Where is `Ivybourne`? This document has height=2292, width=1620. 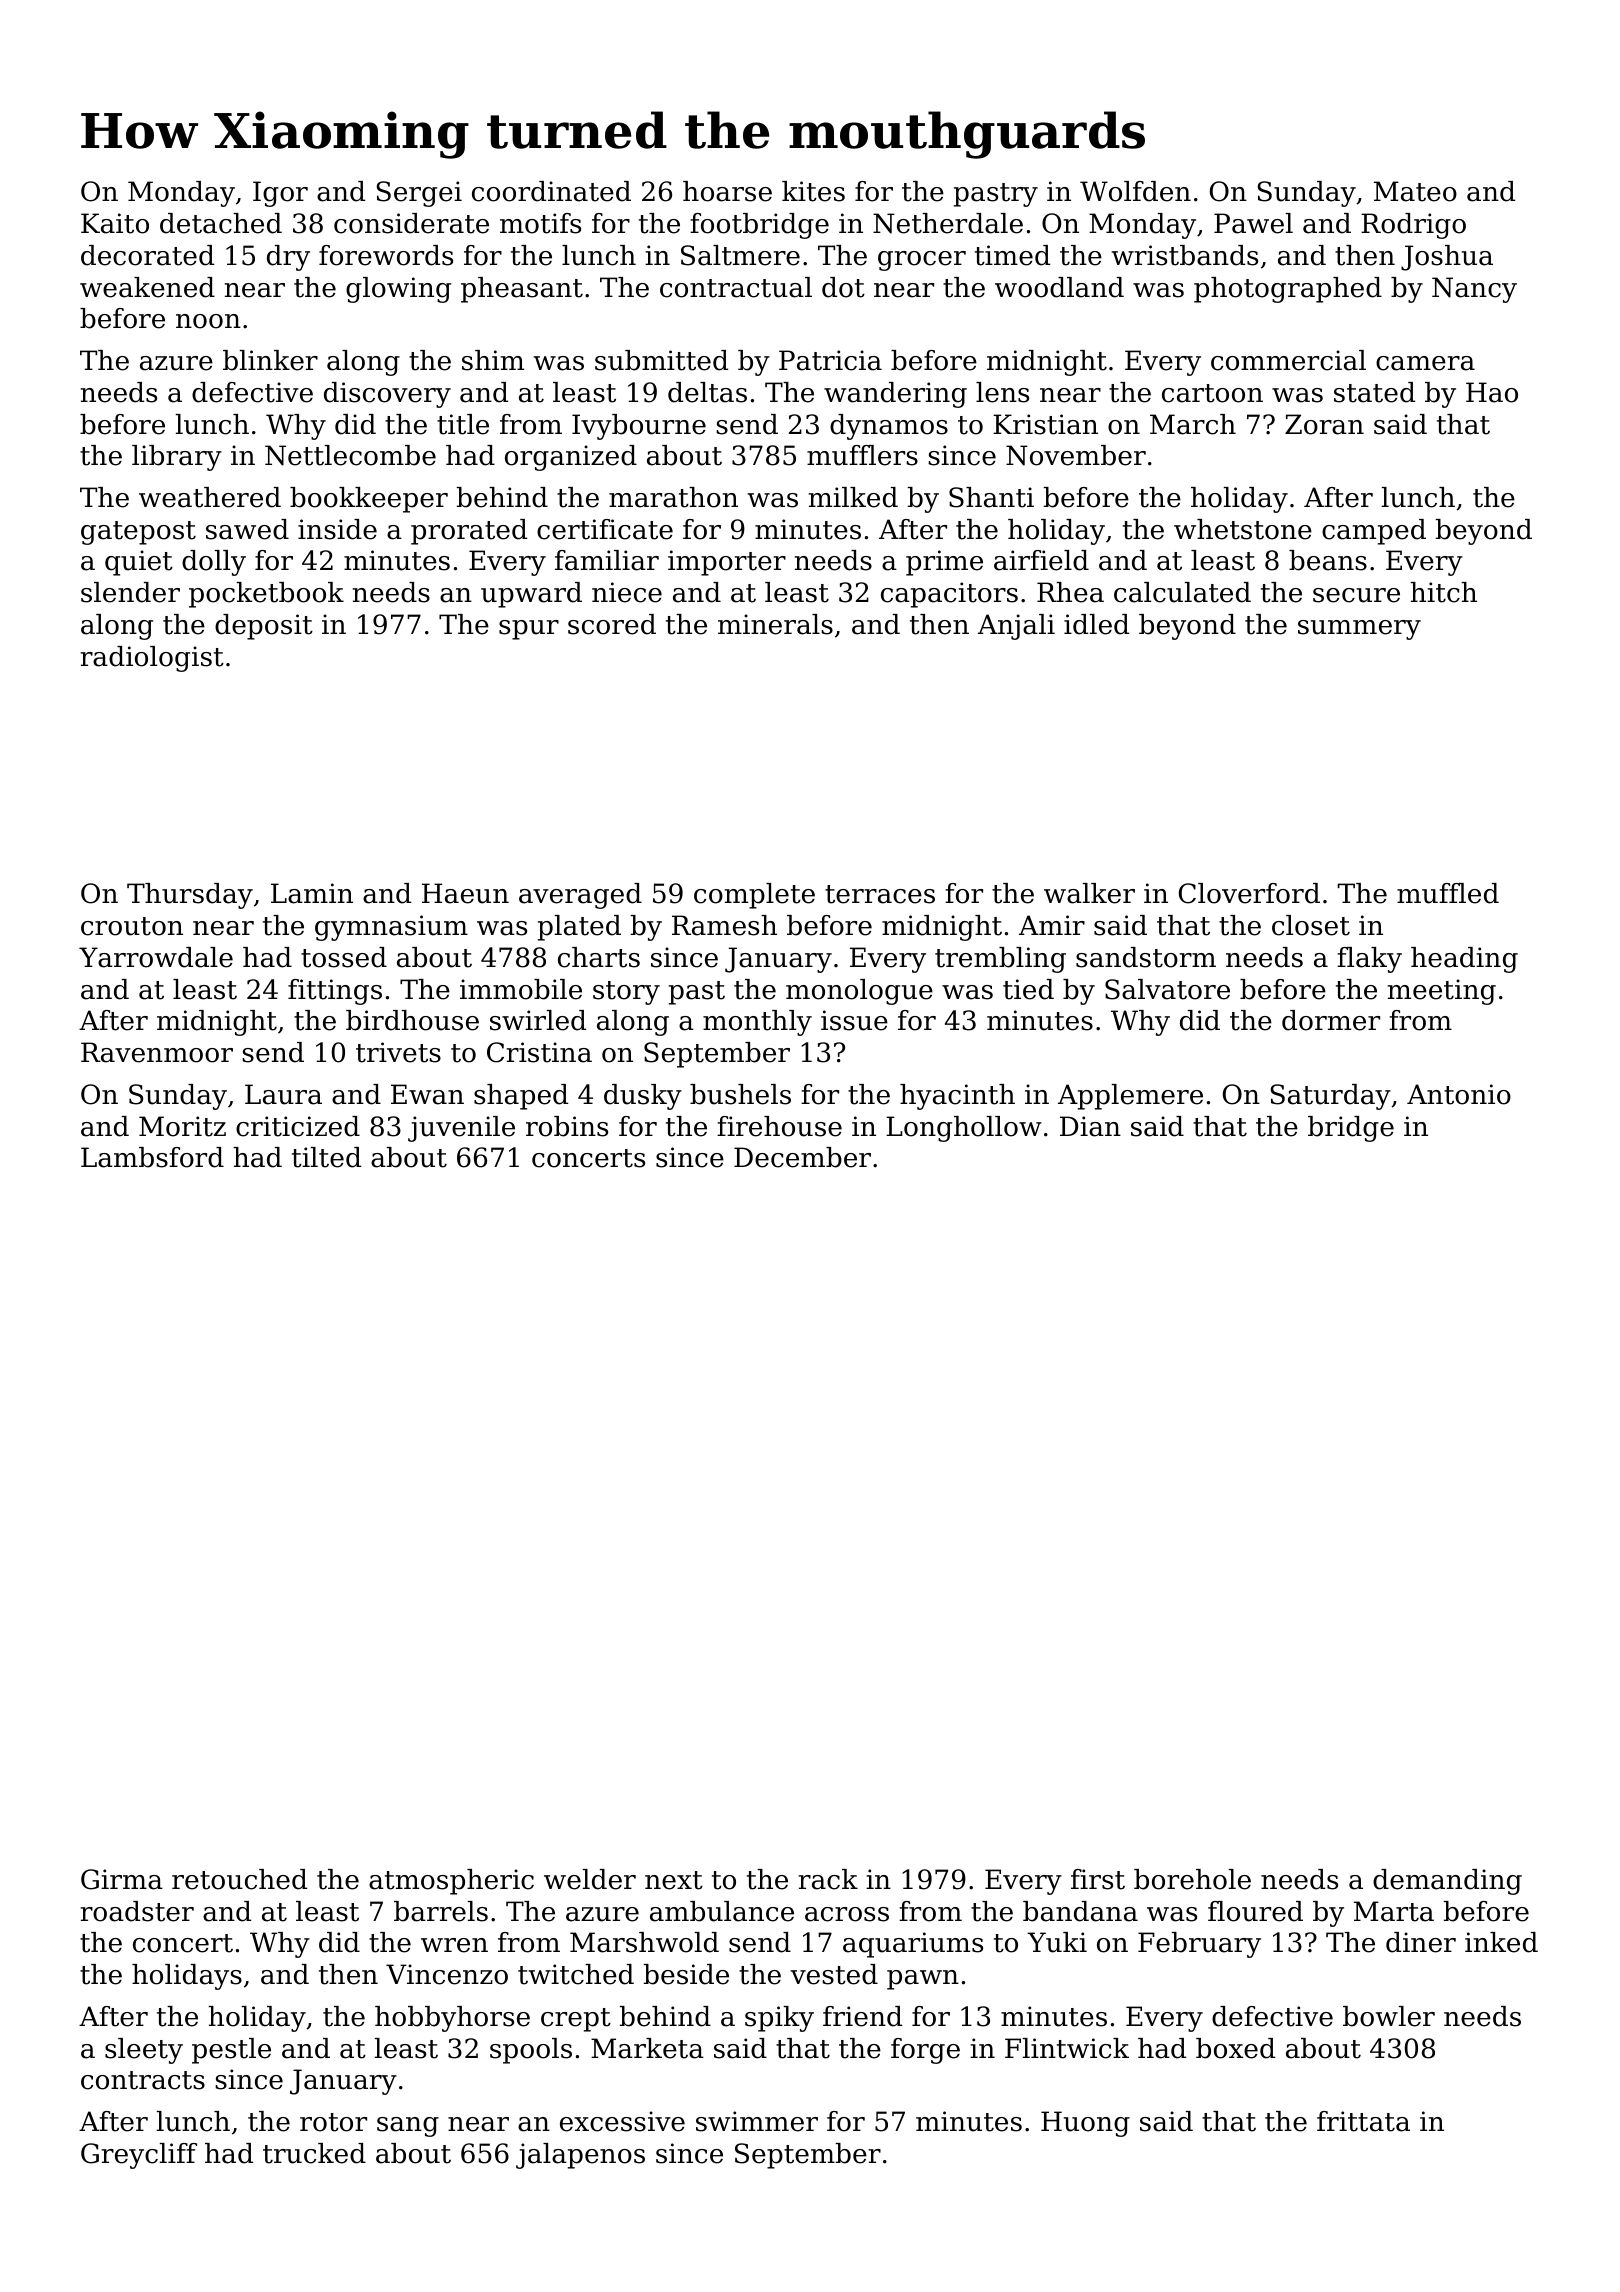
Ivybourne is located at coordinates (639, 427).
